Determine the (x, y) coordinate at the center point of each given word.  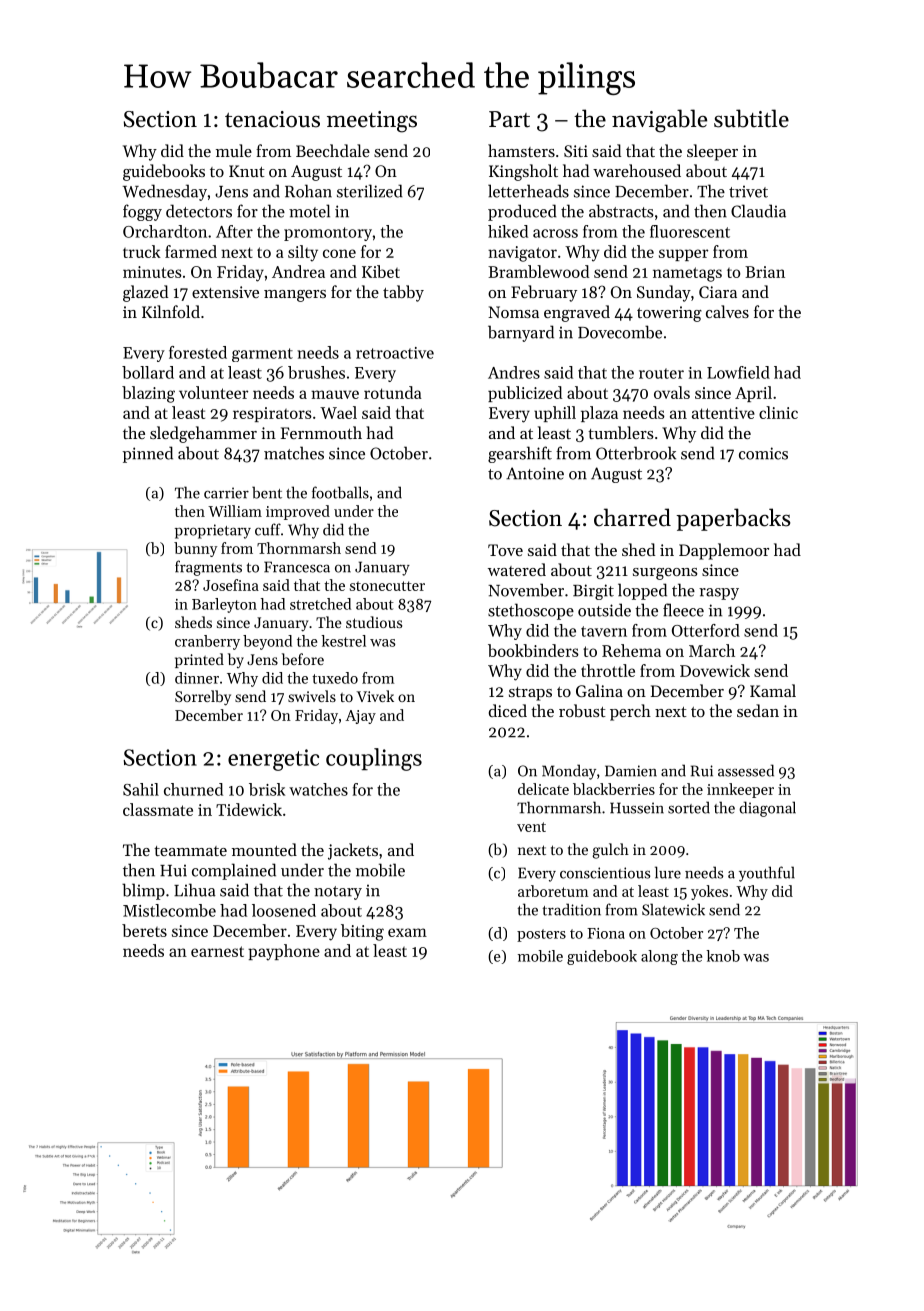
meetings (372, 122)
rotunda (393, 392)
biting (362, 932)
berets (144, 930)
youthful (767, 874)
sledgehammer (203, 434)
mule (234, 150)
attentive (723, 413)
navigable (659, 121)
